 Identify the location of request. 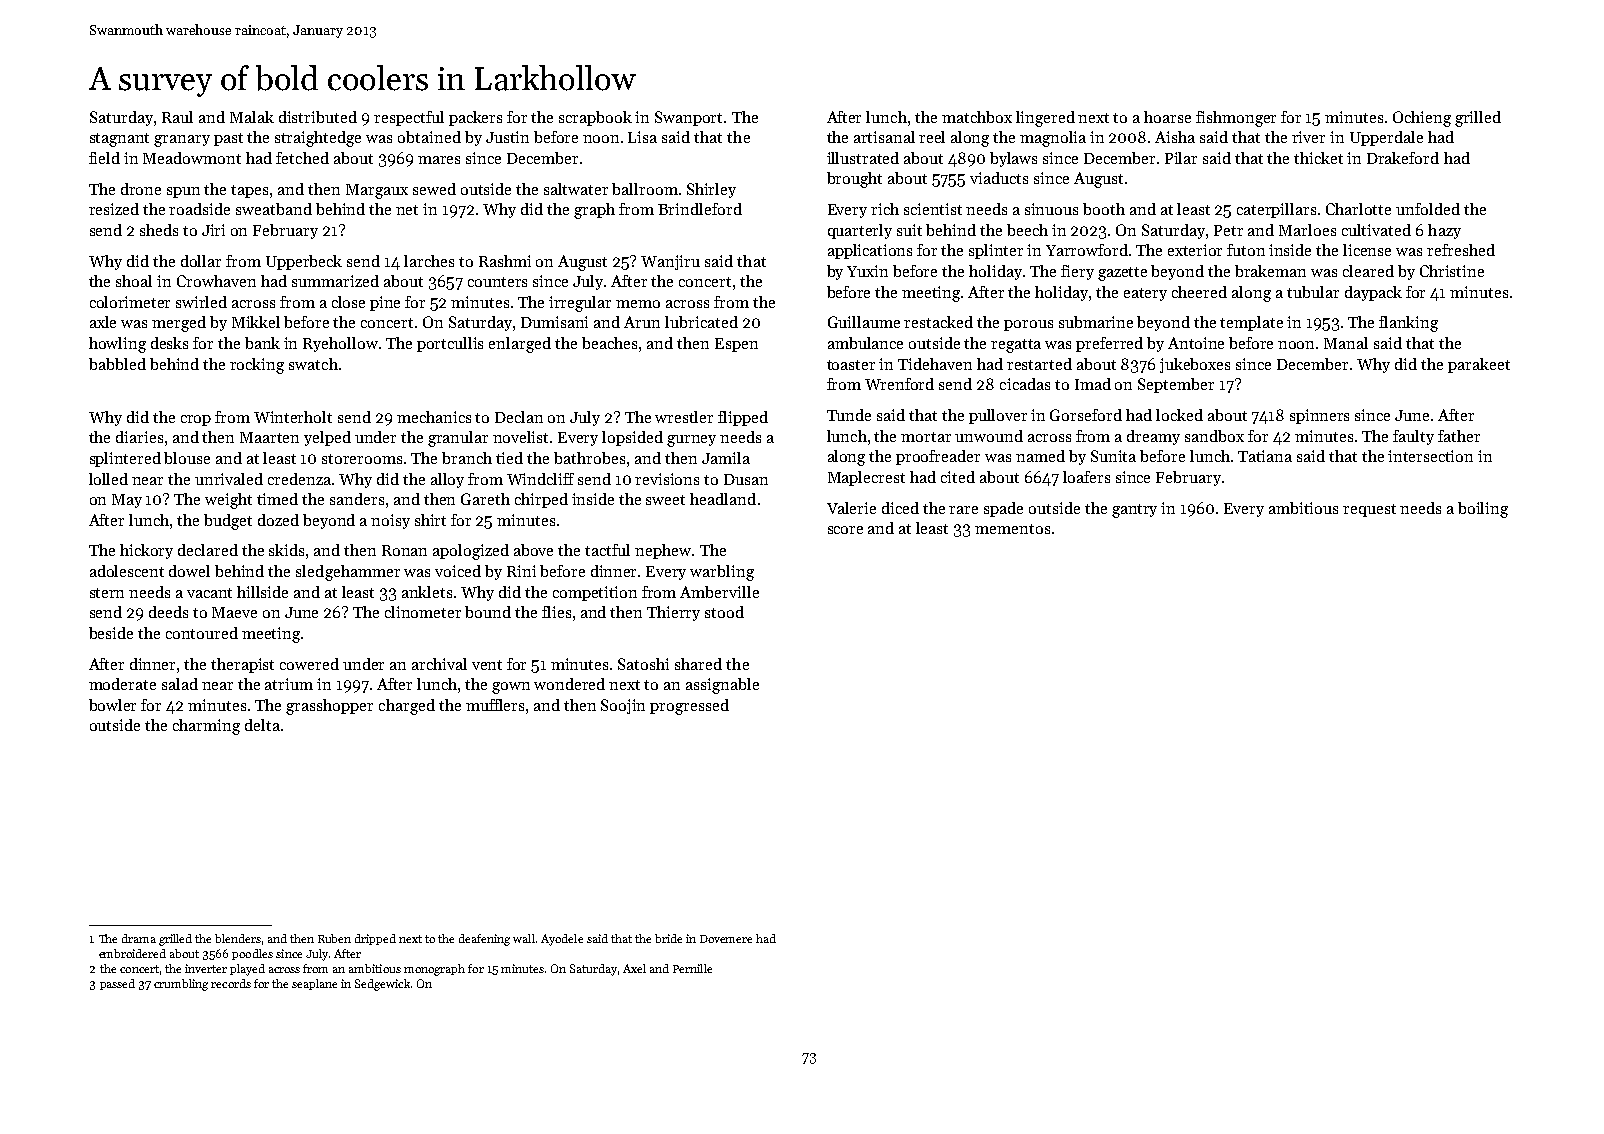
(1369, 510).
